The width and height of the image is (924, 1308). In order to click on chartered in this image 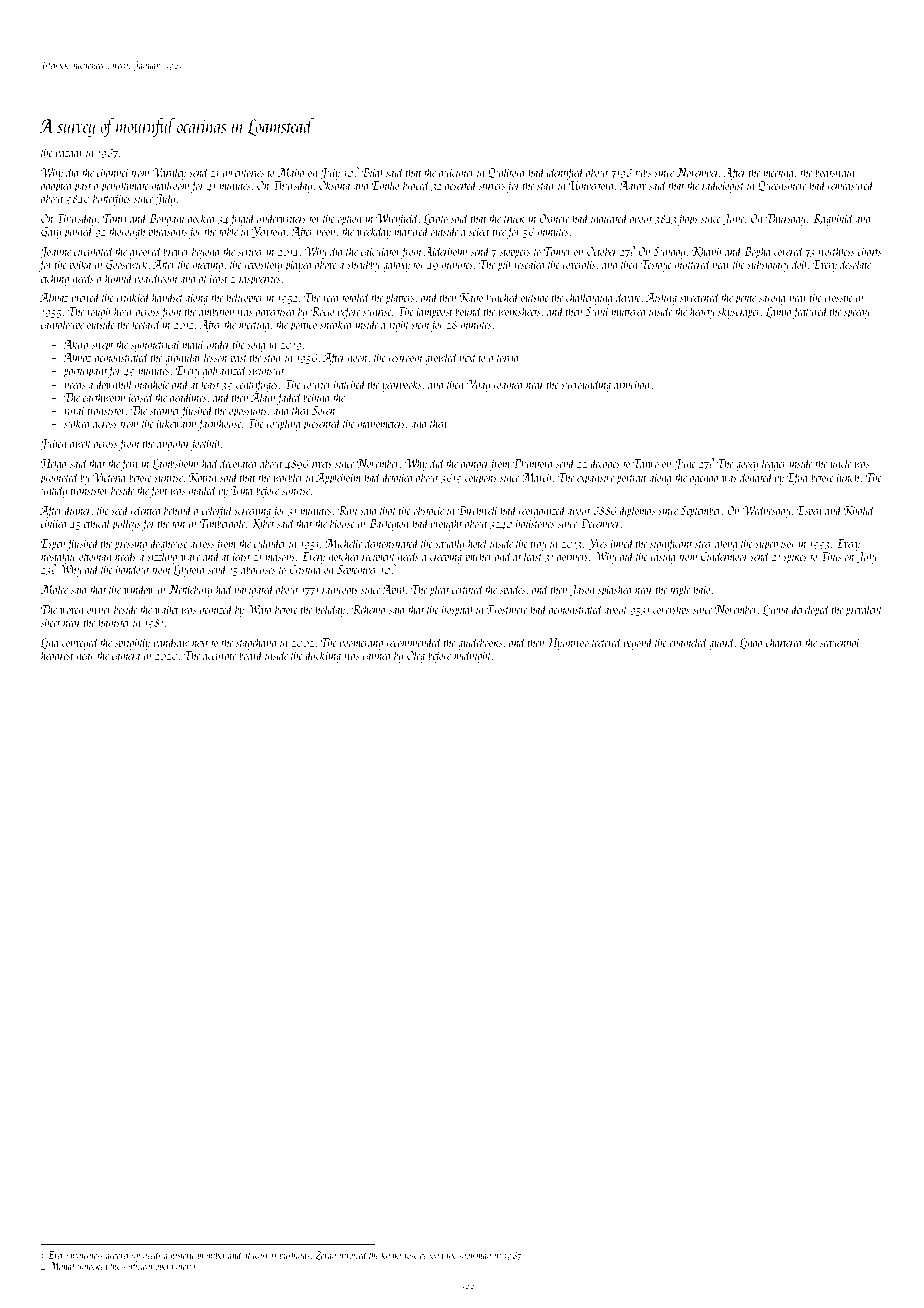, I will do `click(785, 642)`.
